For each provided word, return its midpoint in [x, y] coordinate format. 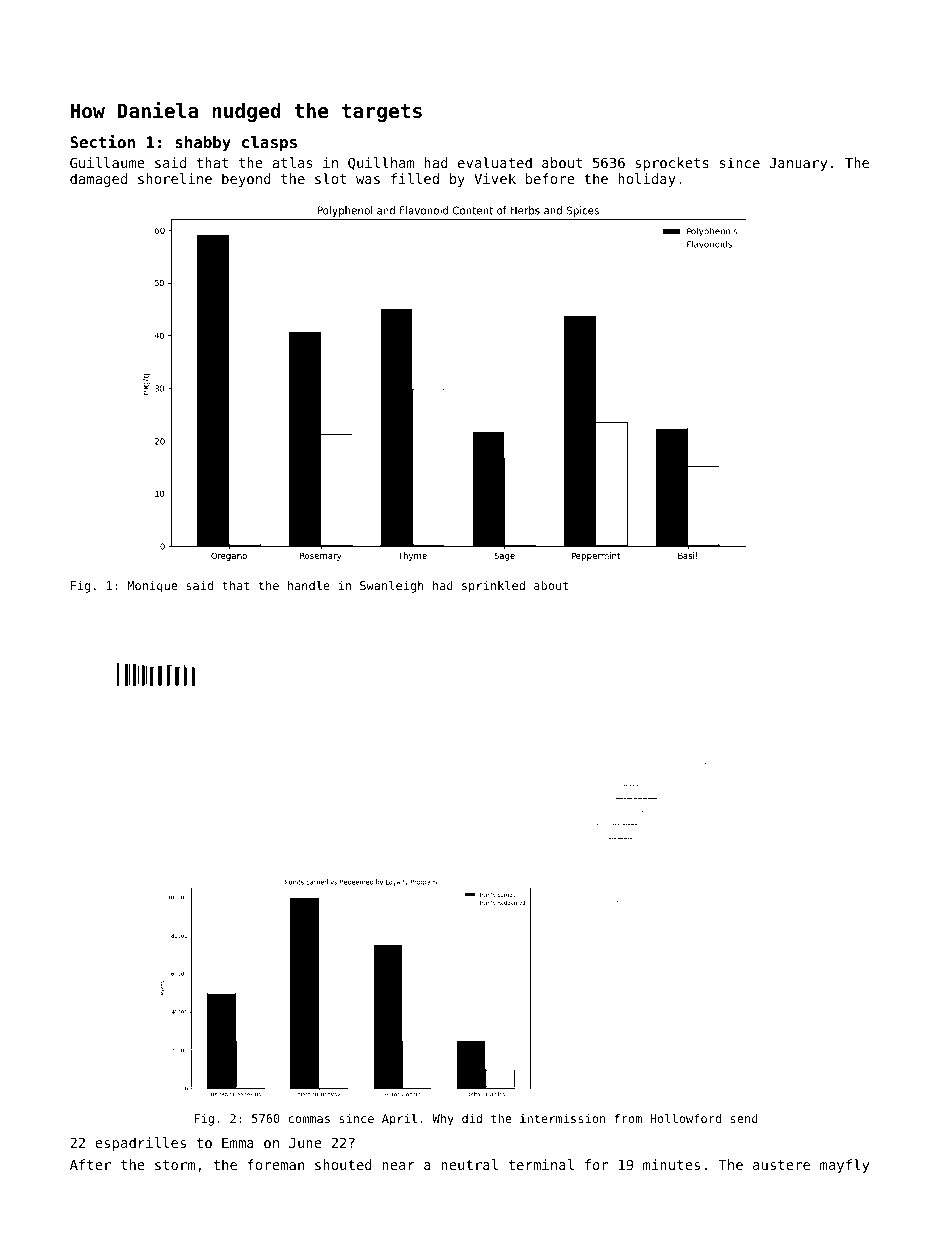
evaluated [495, 162]
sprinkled [493, 587]
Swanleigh [392, 587]
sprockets [672, 164]
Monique [152, 587]
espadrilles [140, 1144]
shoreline [175, 178]
